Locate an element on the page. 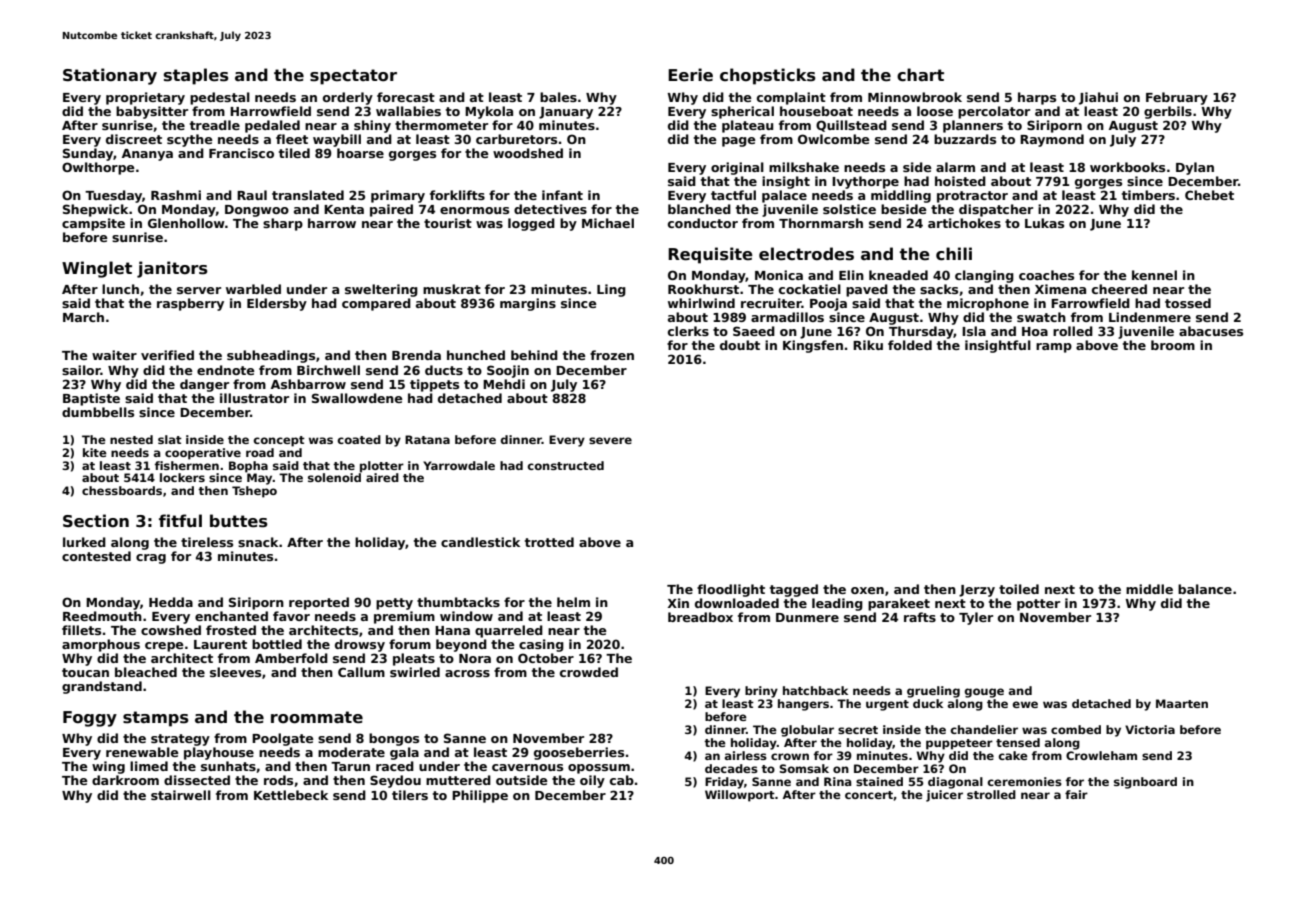  Foggy is located at coordinates (90, 719).
